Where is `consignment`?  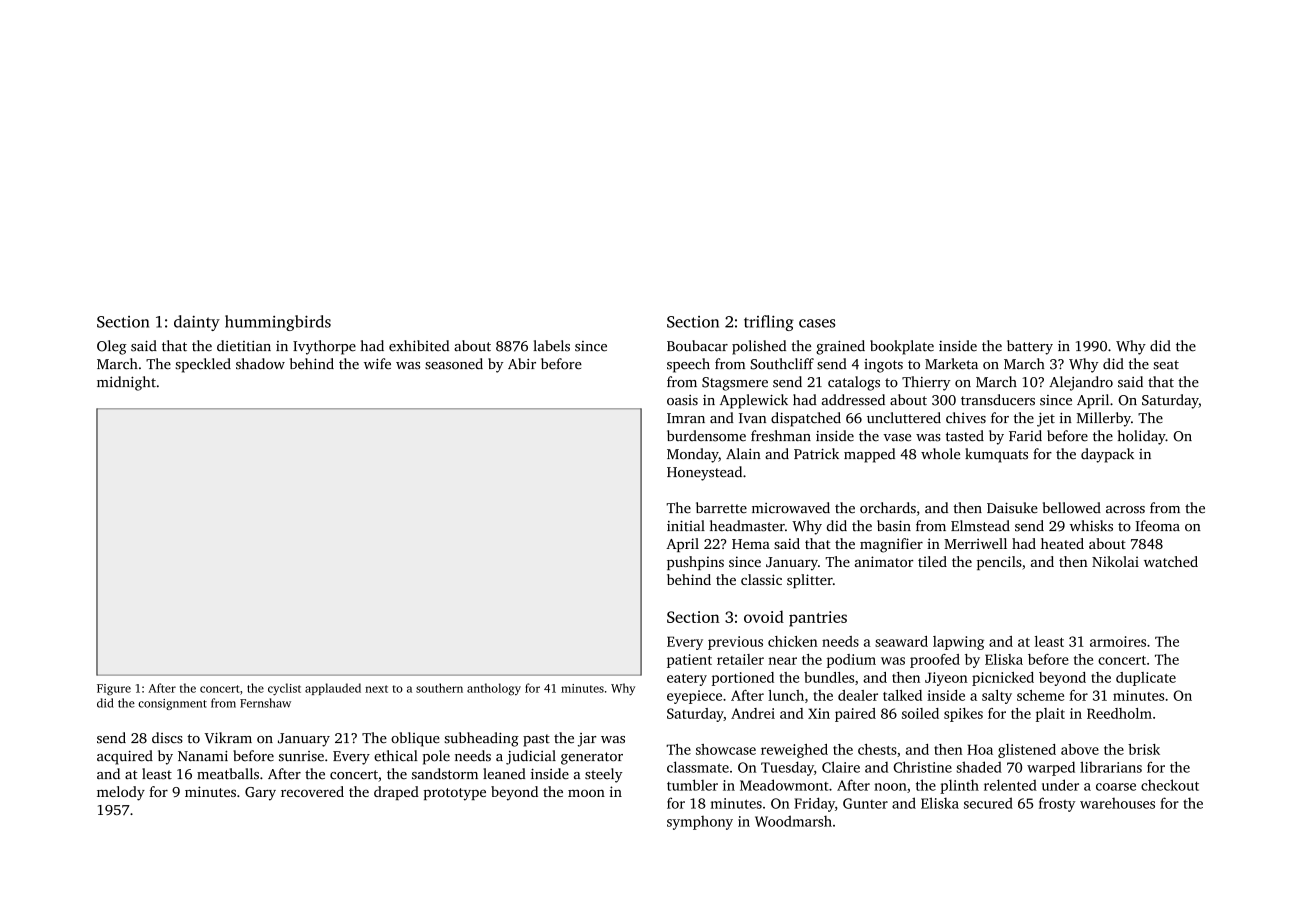 consignment is located at coordinates (172, 704).
